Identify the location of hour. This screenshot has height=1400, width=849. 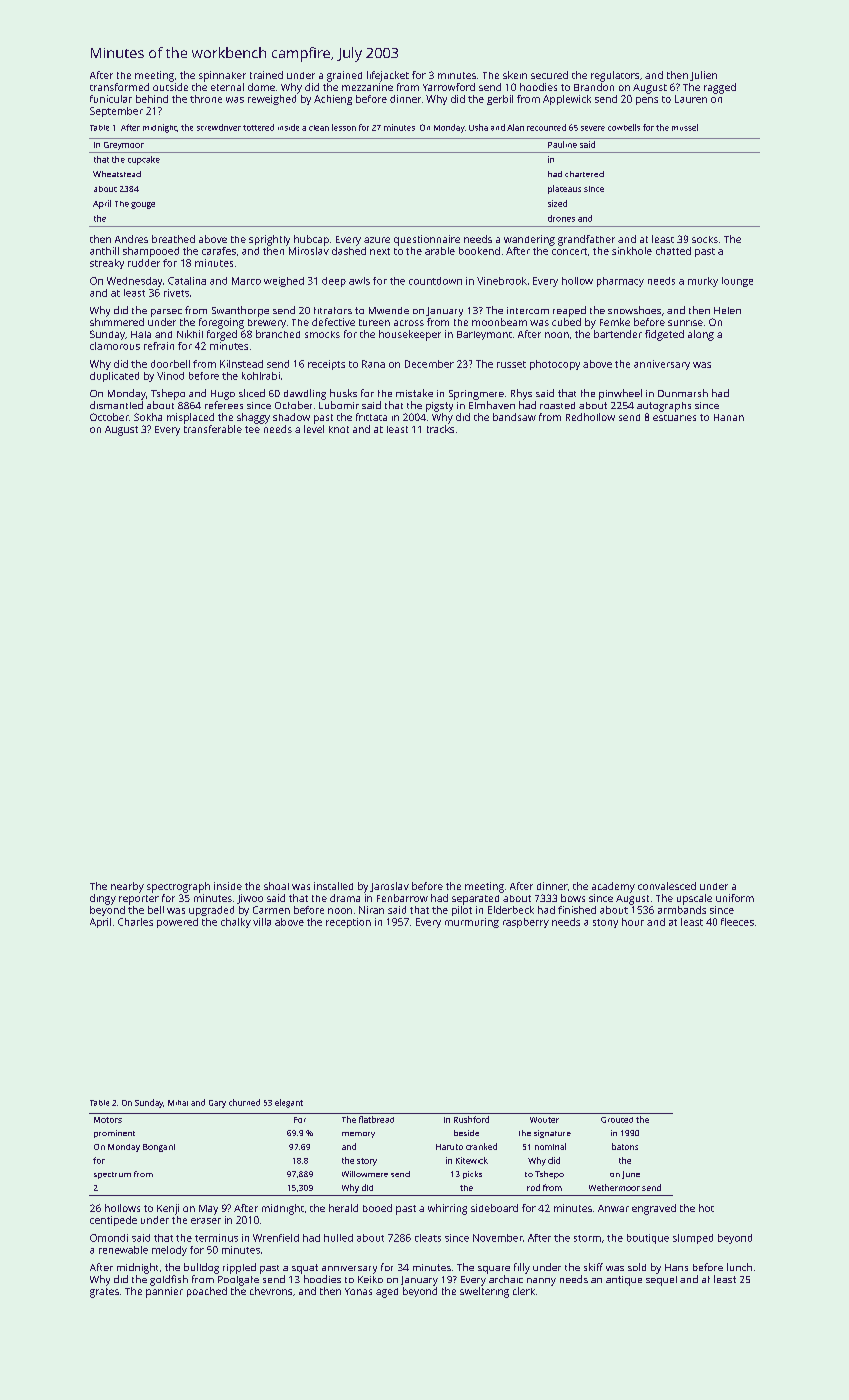
(633, 922).
